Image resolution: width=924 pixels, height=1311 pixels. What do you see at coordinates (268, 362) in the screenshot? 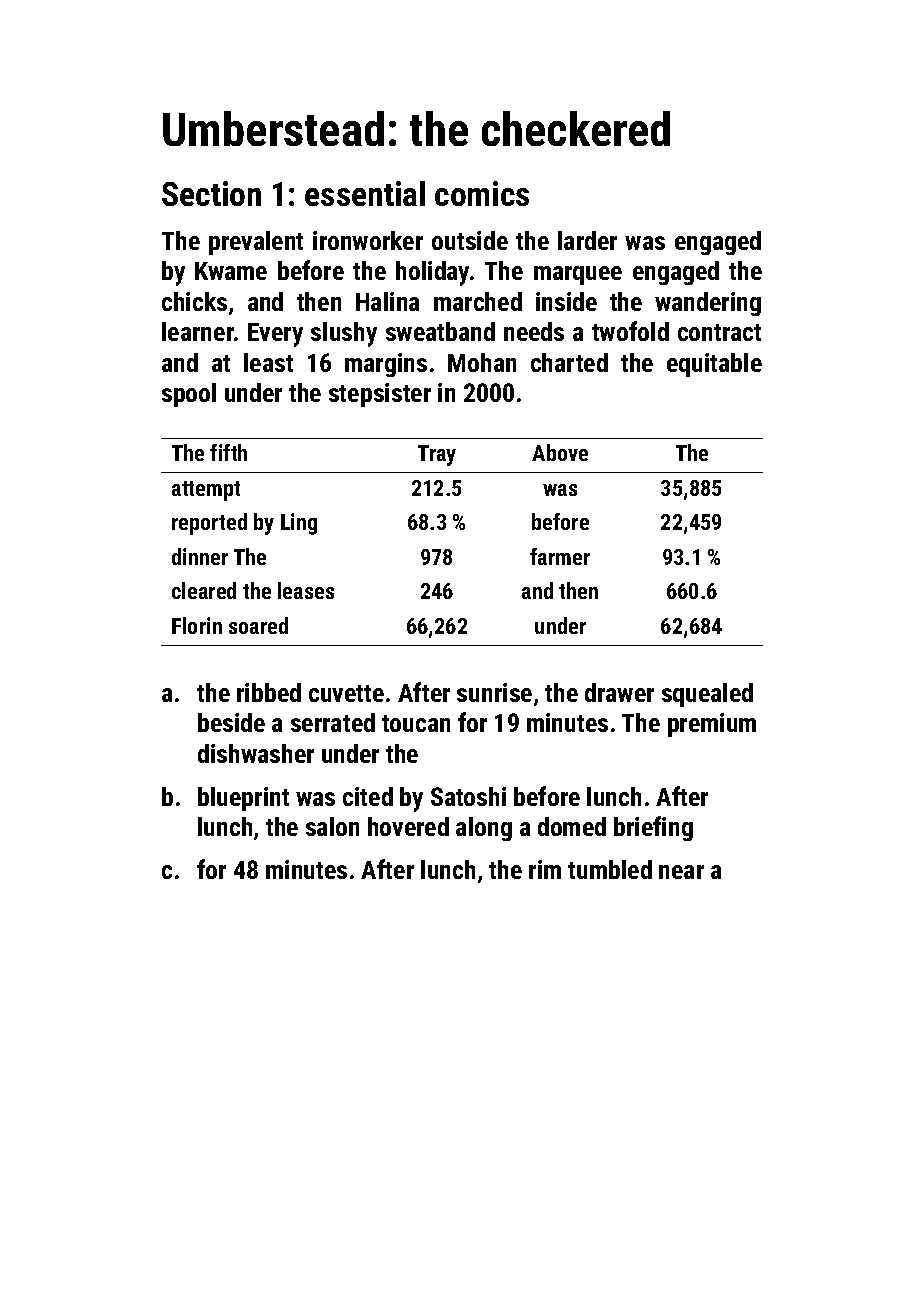
I see `least` at bounding box center [268, 362].
